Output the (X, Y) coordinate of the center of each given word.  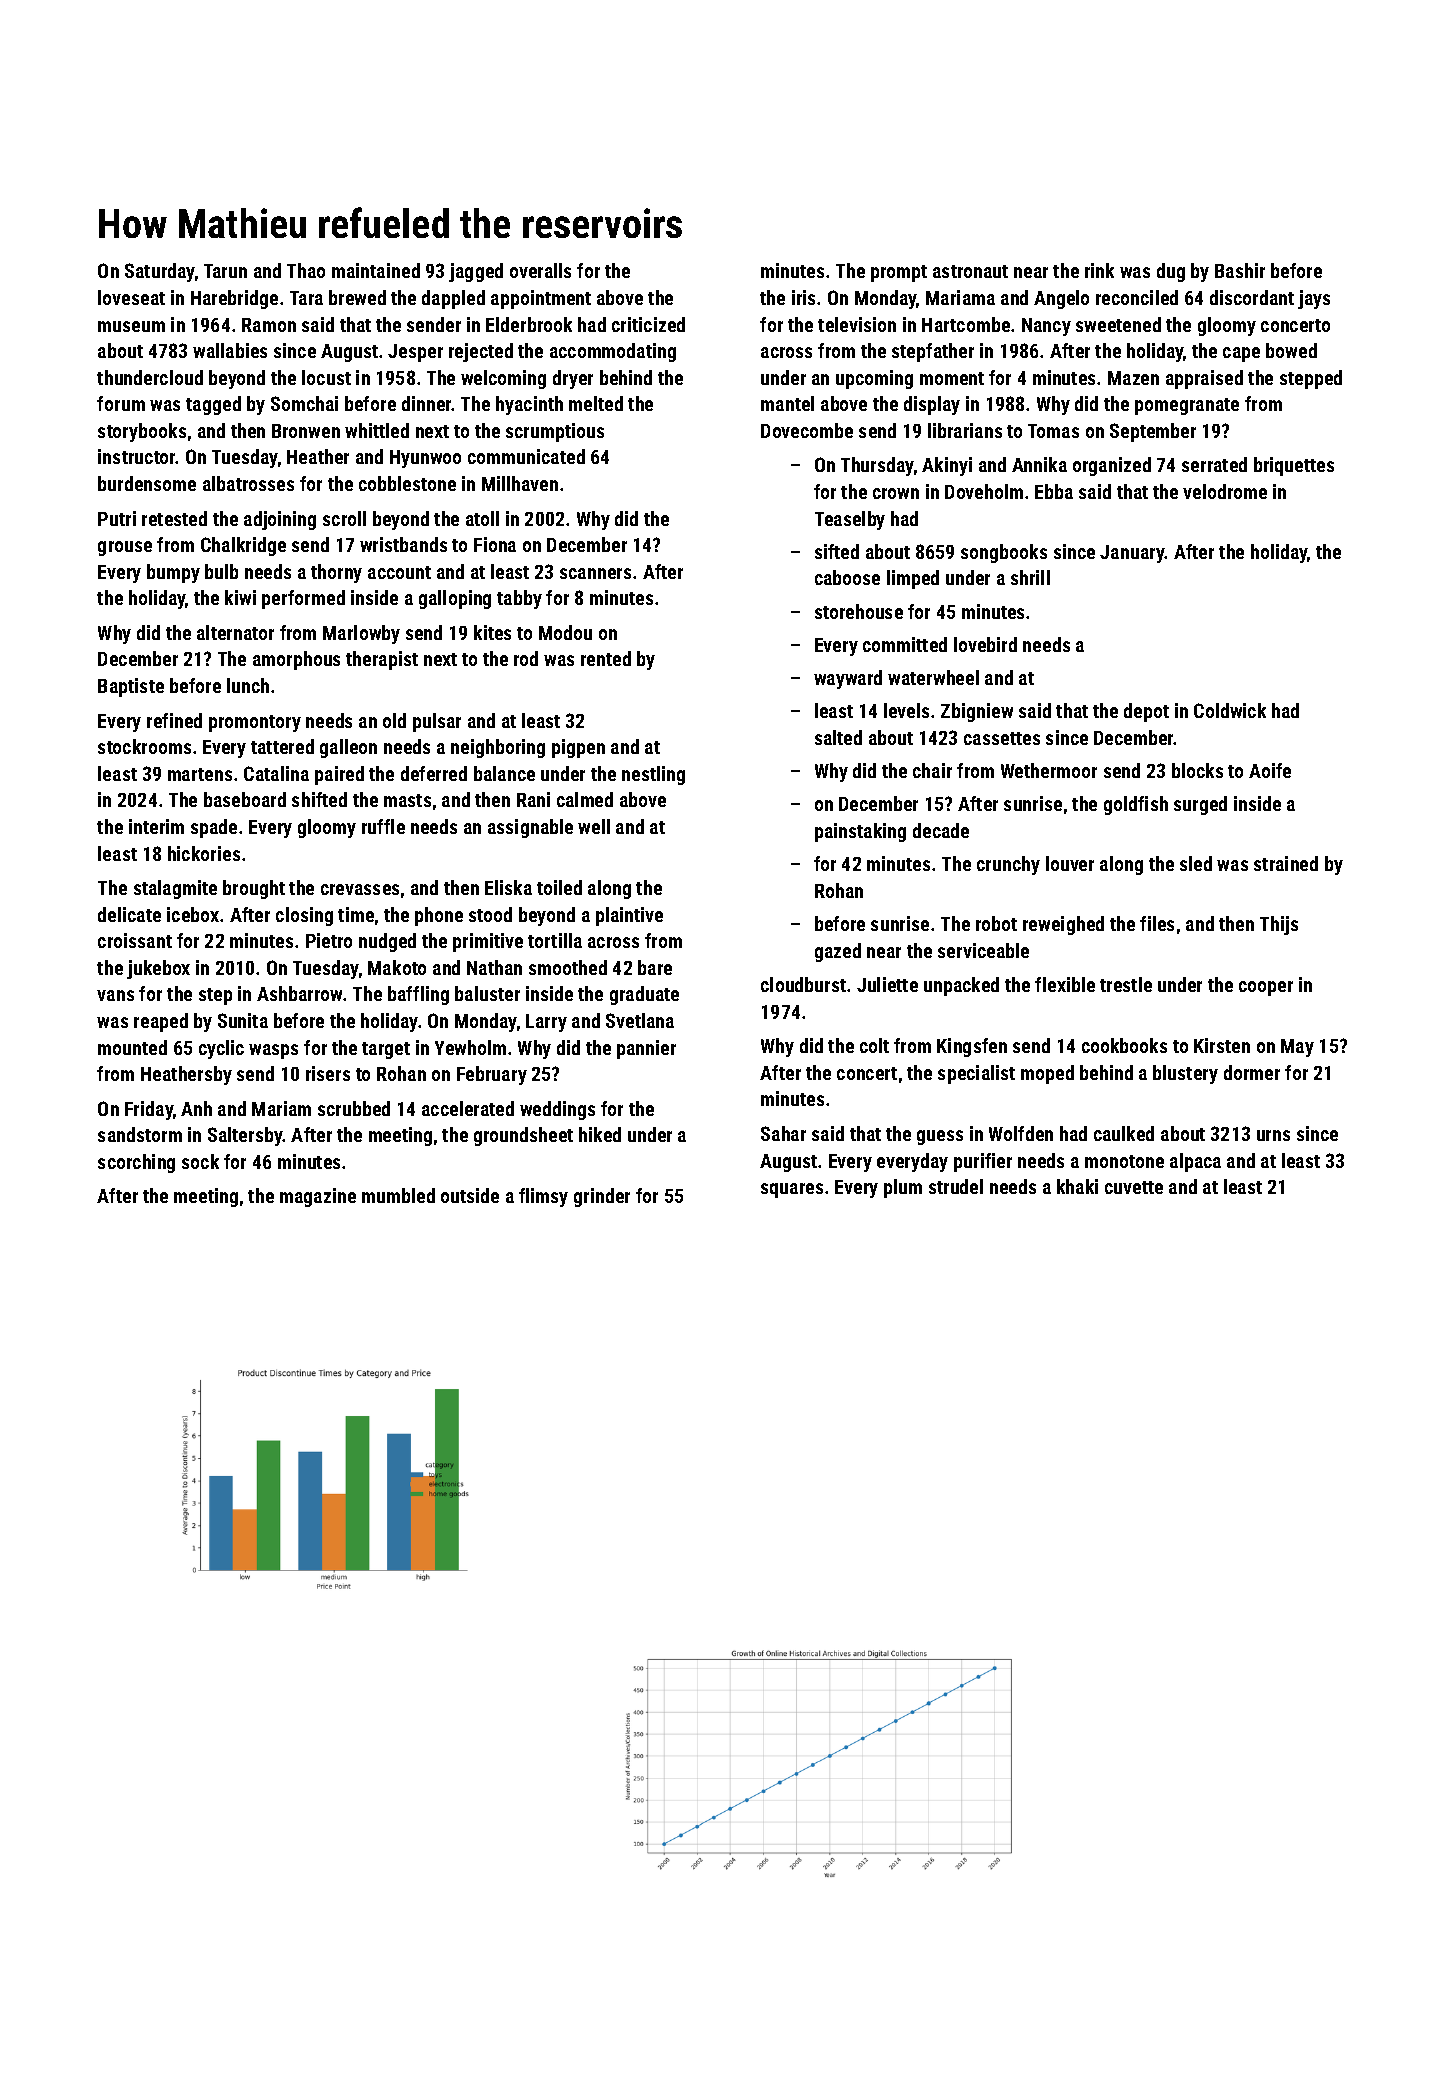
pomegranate (1187, 406)
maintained (376, 270)
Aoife (1270, 770)
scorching (136, 1163)
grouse (125, 548)
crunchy (1008, 865)
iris (803, 297)
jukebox (158, 969)
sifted (837, 551)
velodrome (1225, 491)
